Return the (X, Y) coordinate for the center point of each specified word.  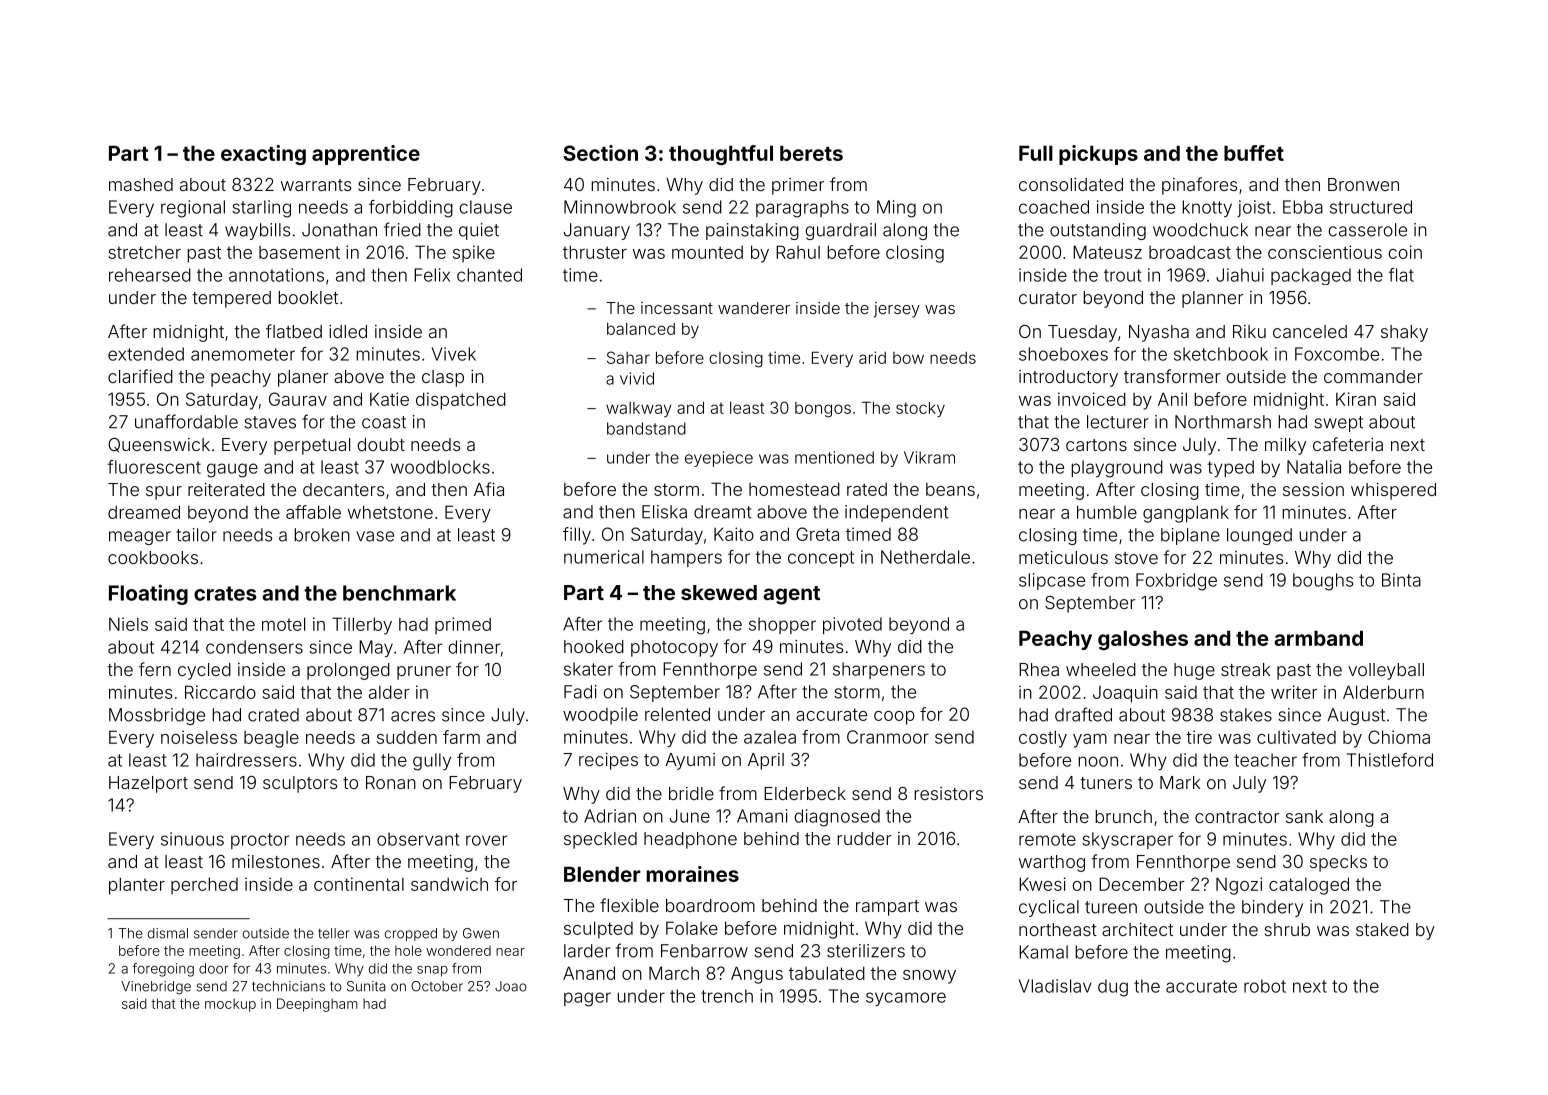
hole (408, 950)
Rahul (798, 252)
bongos (823, 410)
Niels (128, 624)
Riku (1249, 331)
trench (727, 996)
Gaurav (298, 399)
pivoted (852, 625)
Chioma (1399, 737)
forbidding (411, 209)
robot (1265, 986)
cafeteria (1348, 444)
